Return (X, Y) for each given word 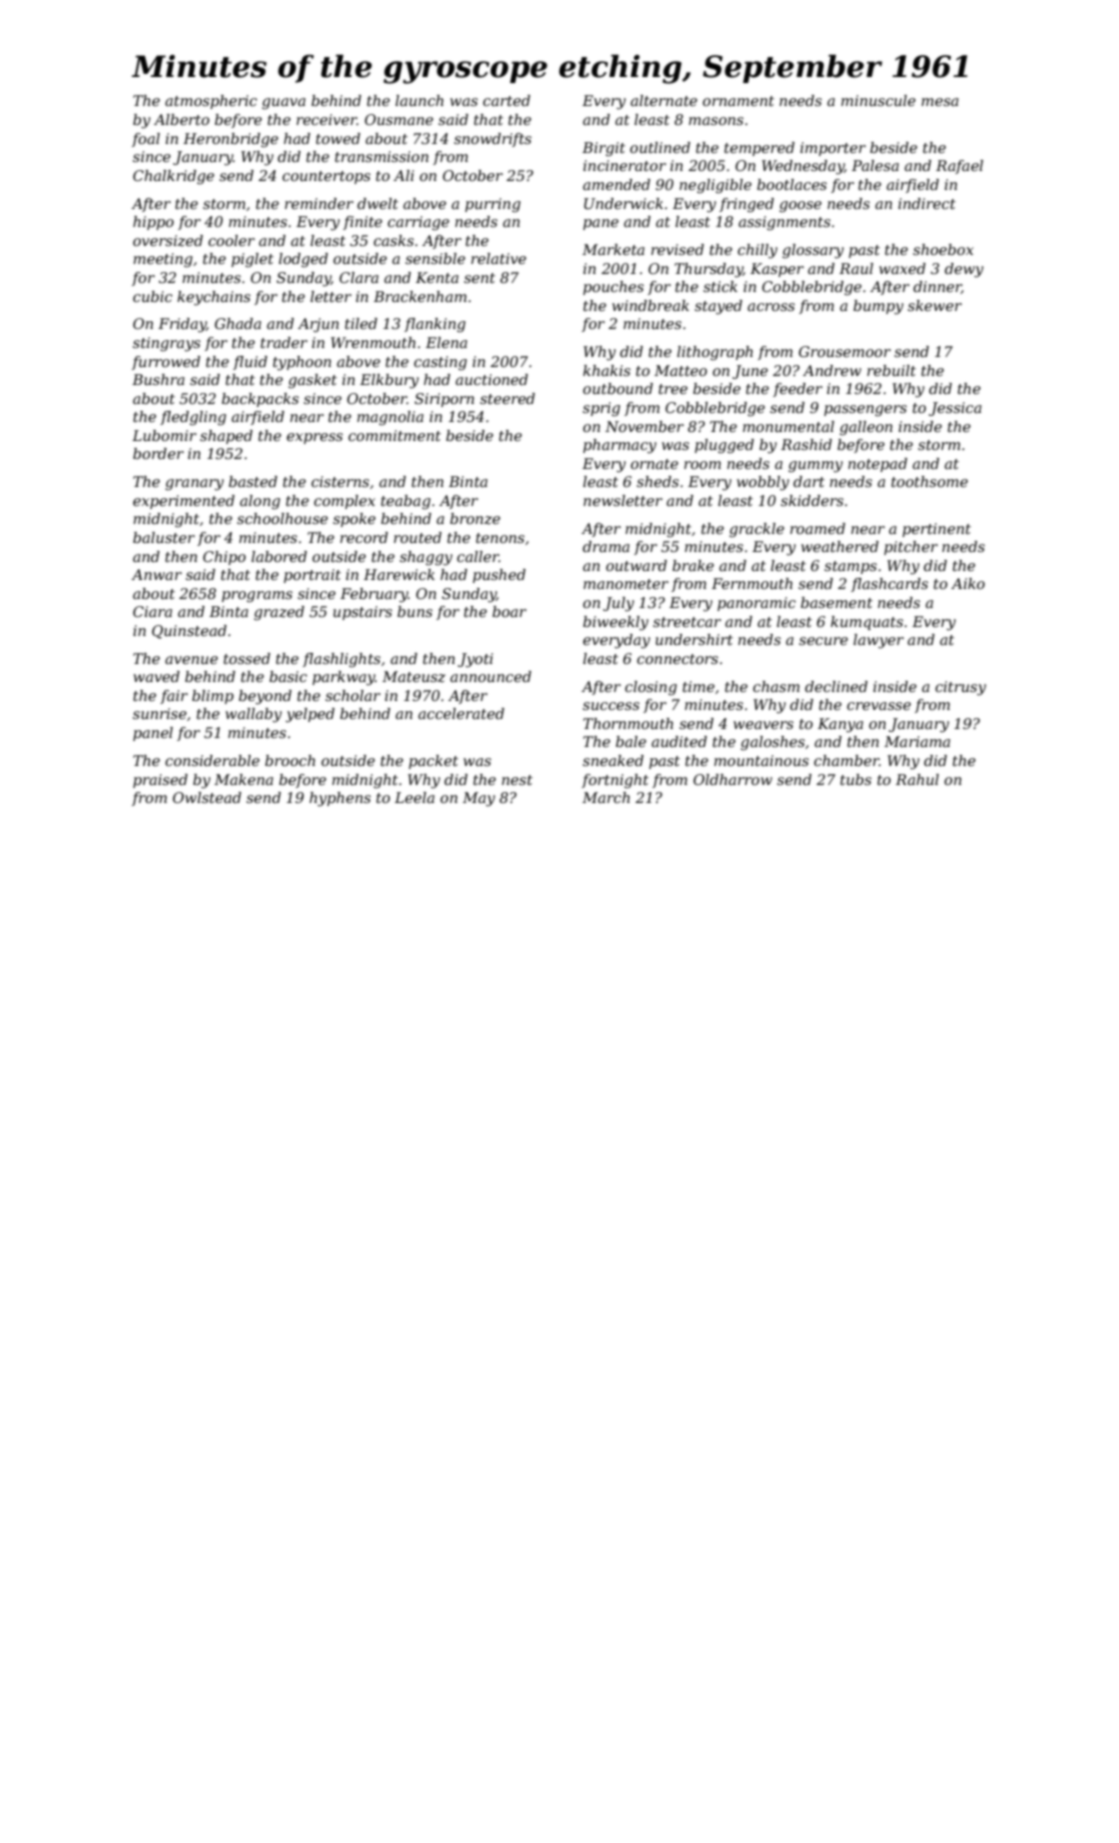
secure (823, 641)
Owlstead (207, 797)
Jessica (955, 409)
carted (506, 100)
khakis (607, 370)
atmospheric (211, 102)
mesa (940, 102)
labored (279, 556)
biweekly (616, 623)
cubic (152, 296)
